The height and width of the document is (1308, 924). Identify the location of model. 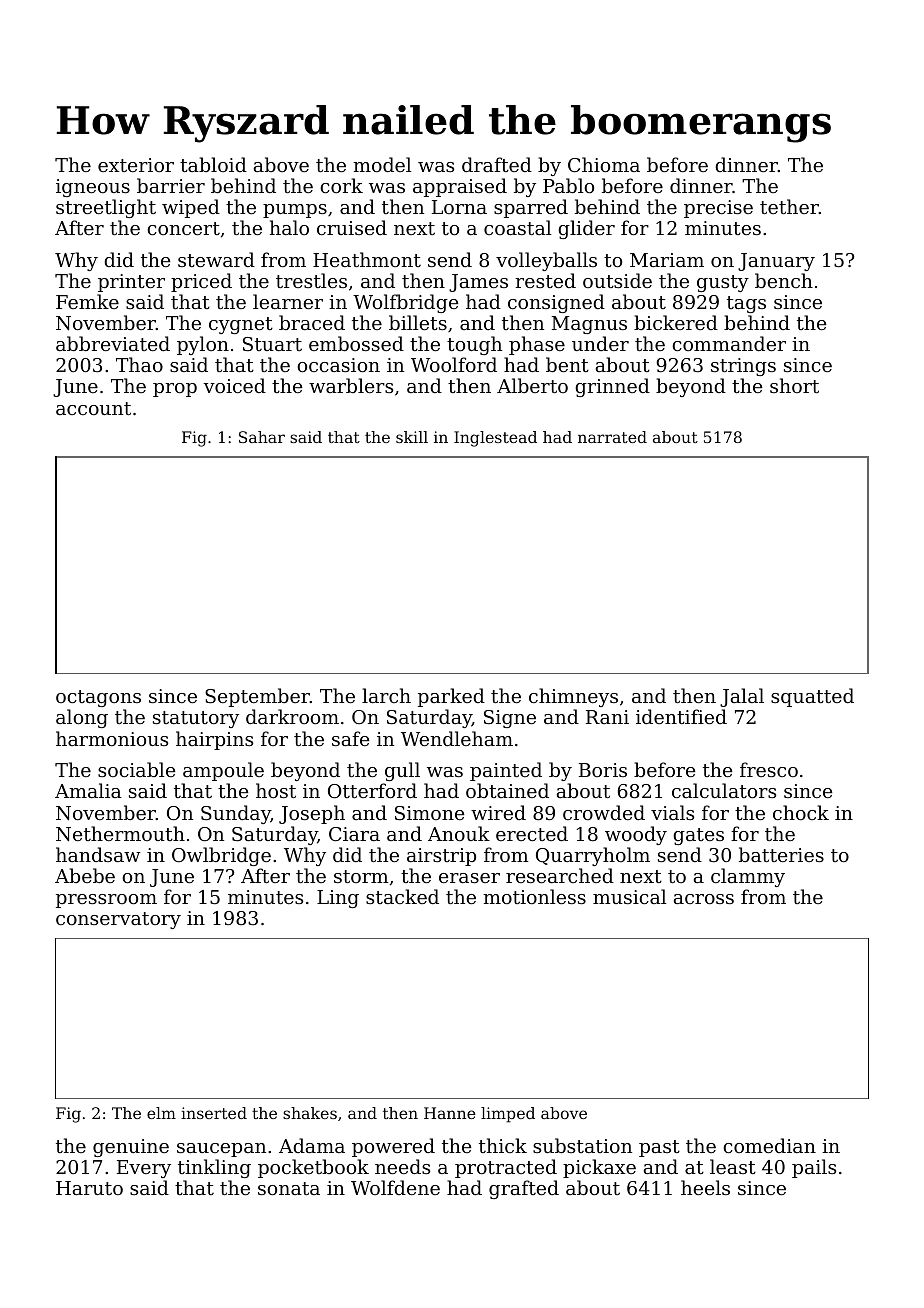
(382, 164).
